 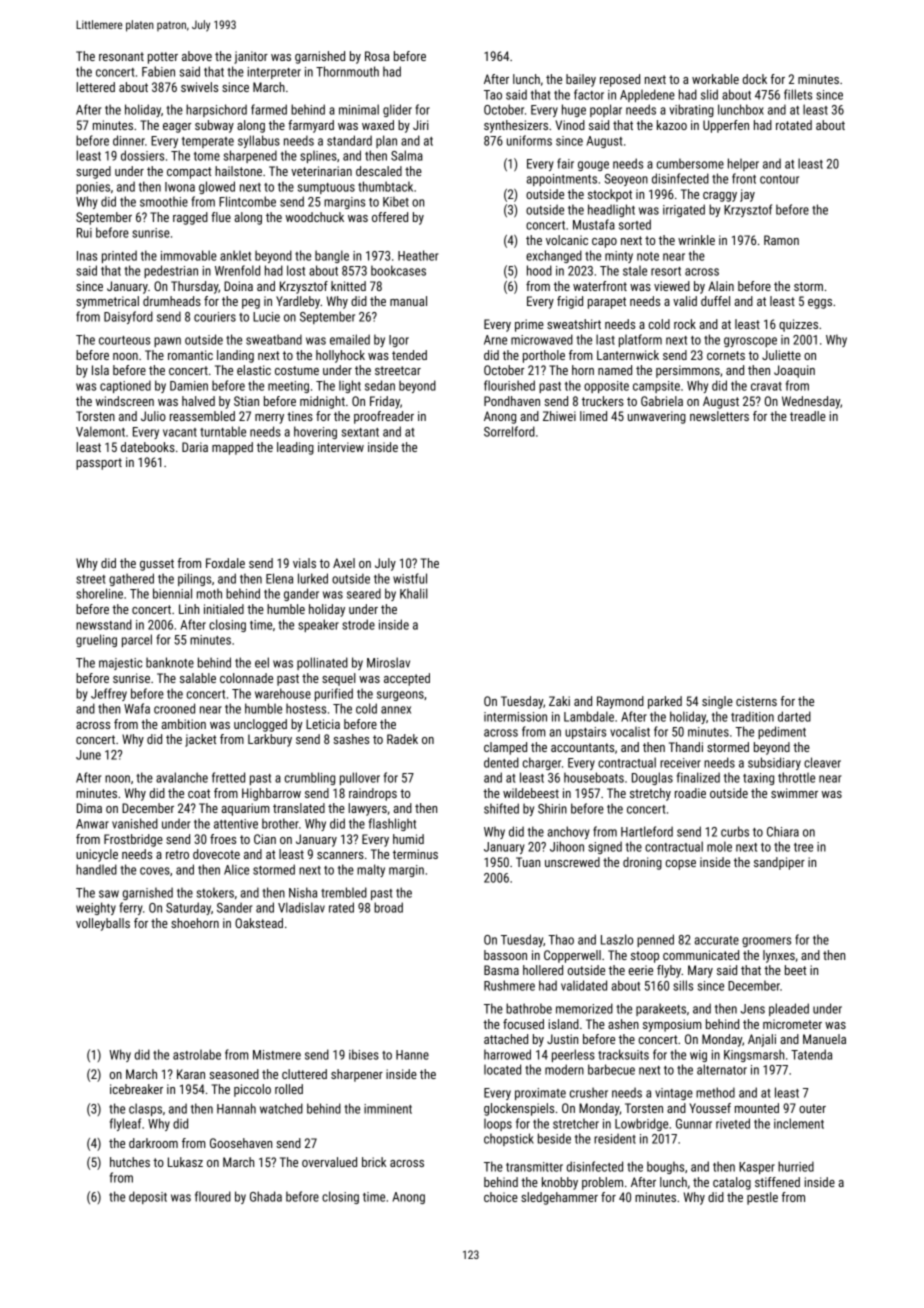 What do you see at coordinates (408, 301) in the page?
I see `manual` at bounding box center [408, 301].
